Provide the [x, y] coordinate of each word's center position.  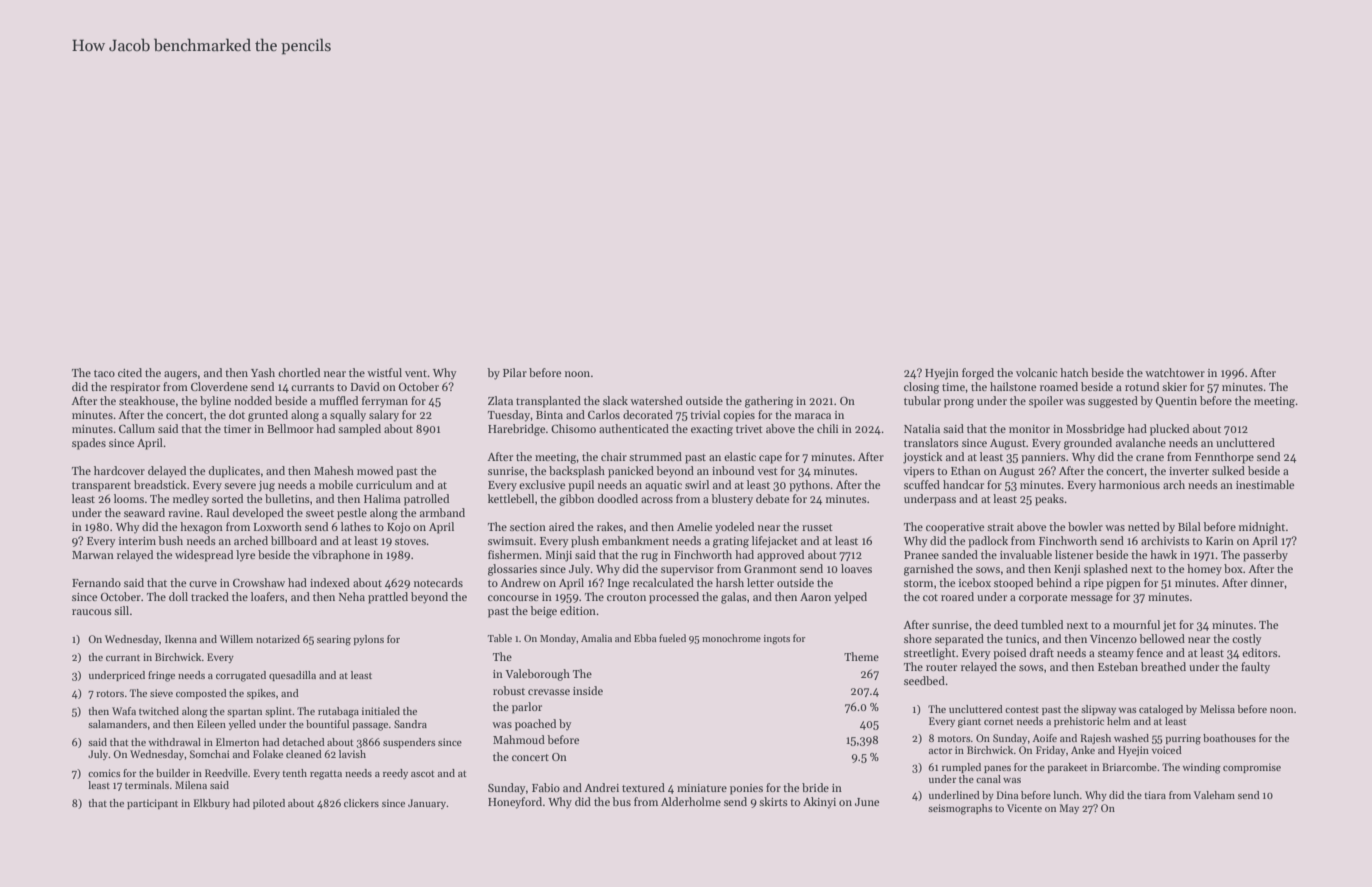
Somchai [210, 754]
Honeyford [515, 803]
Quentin [1176, 402]
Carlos [604, 414]
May [1069, 809]
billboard [294, 540]
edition [578, 610]
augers [180, 375]
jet [1169, 626]
